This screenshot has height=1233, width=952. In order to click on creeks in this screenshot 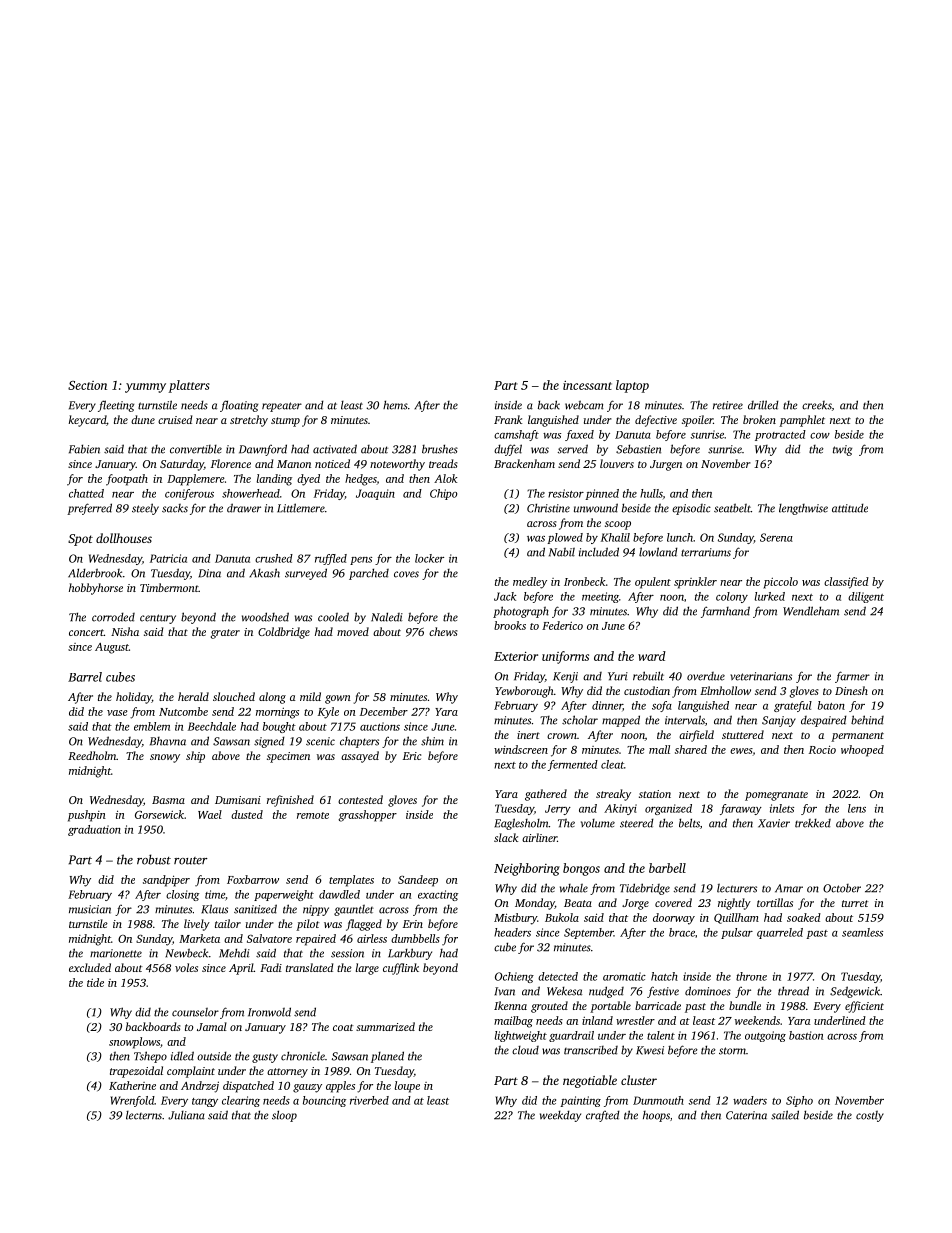, I will do `click(817, 405)`.
